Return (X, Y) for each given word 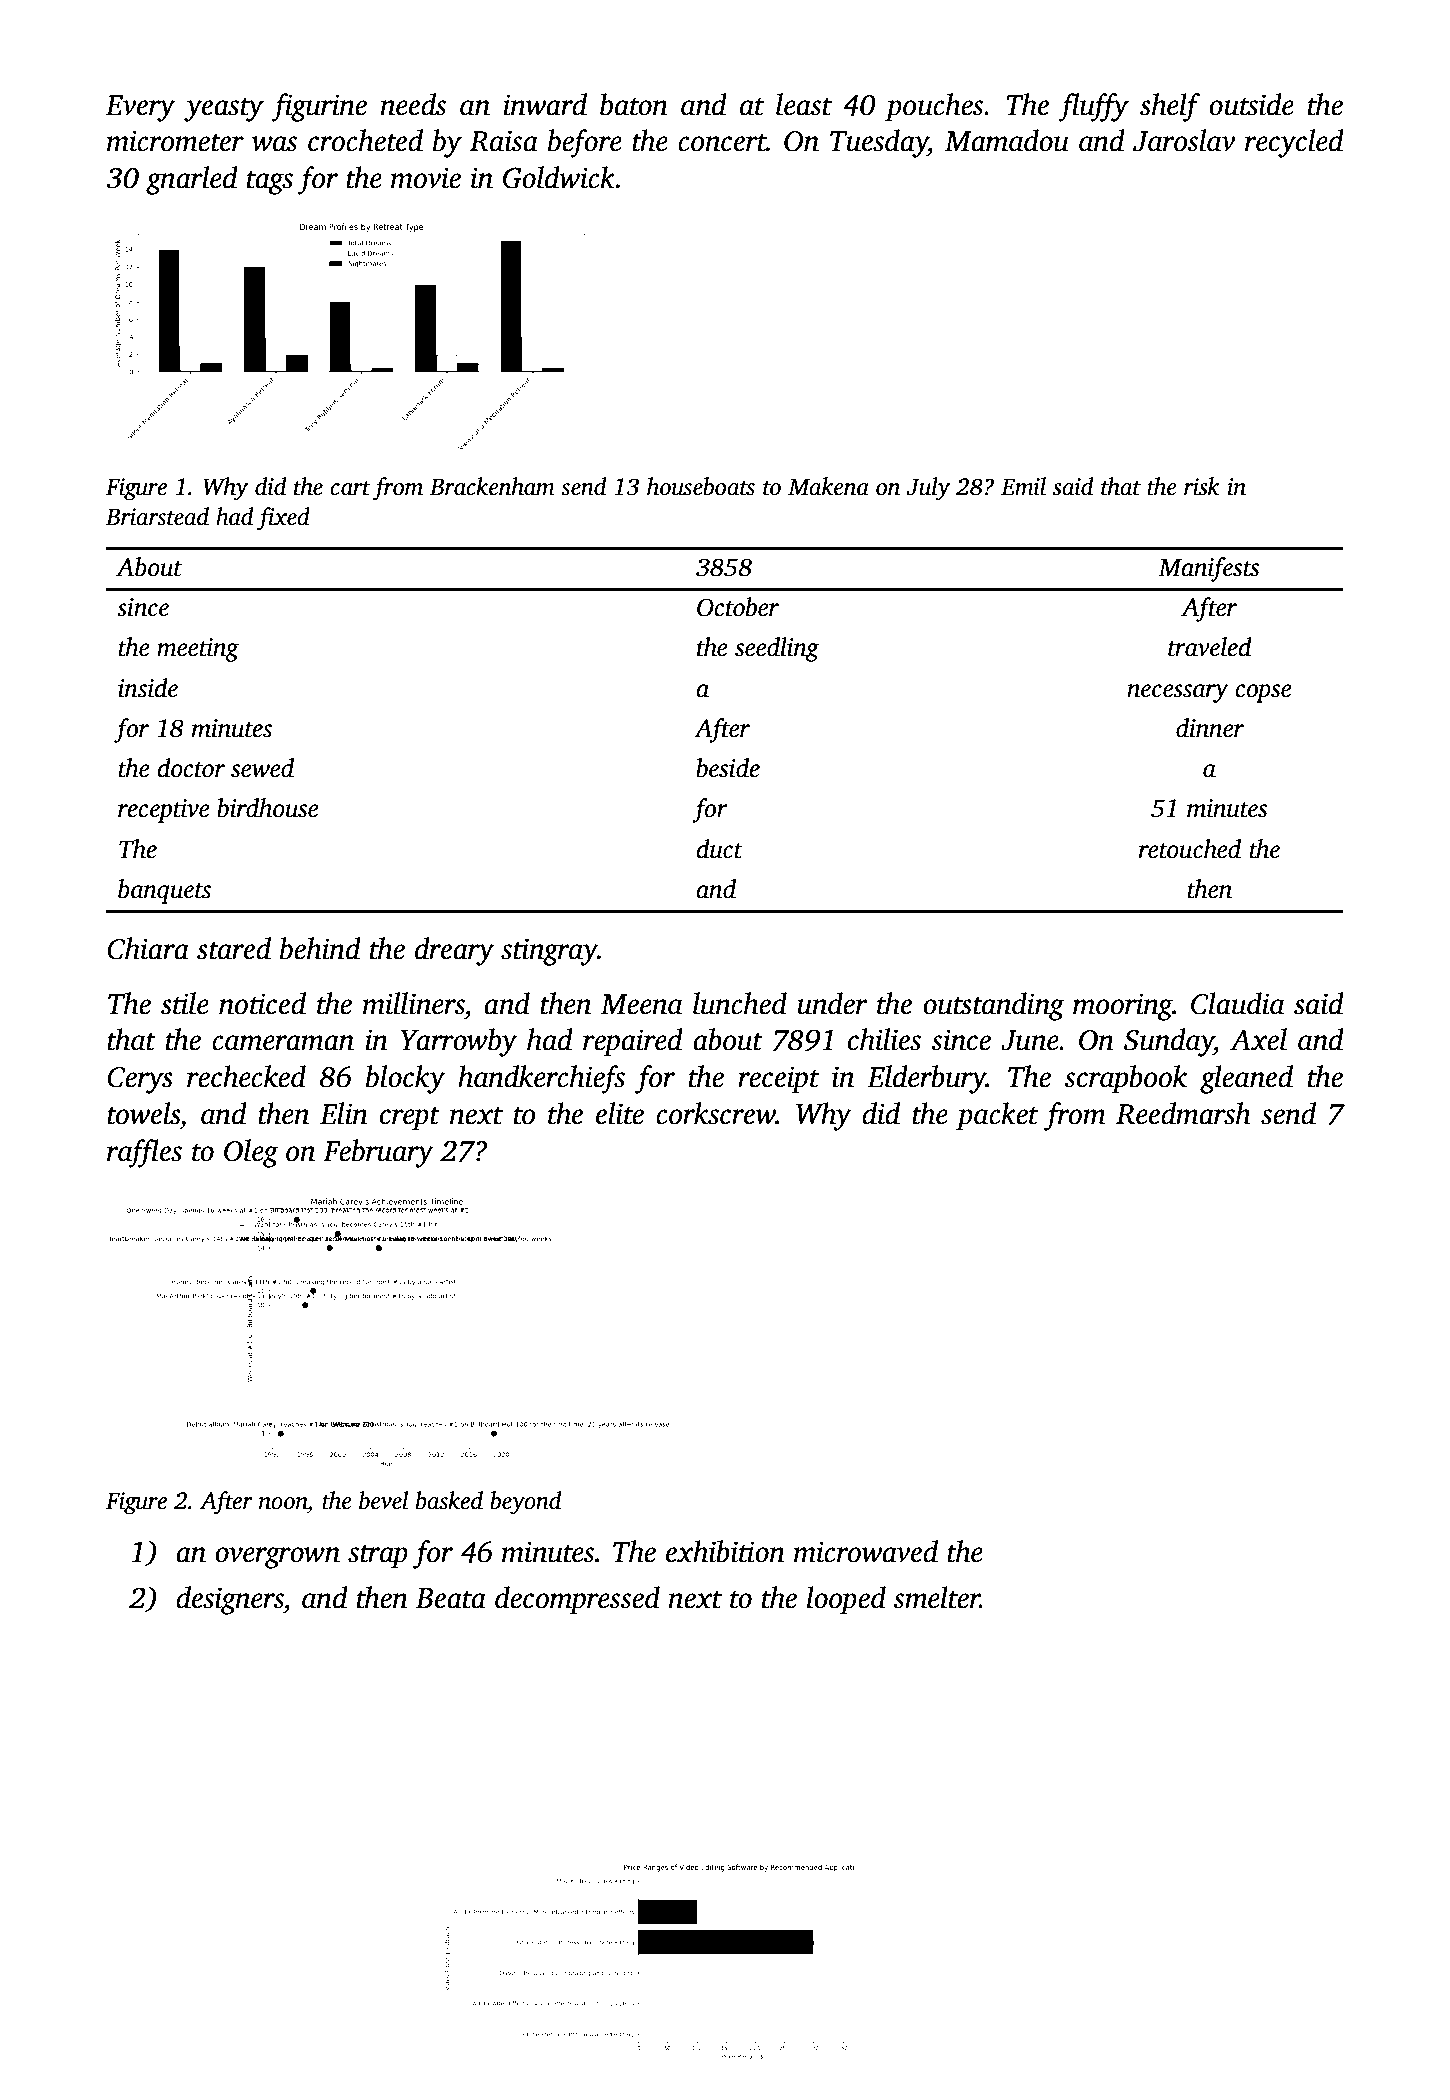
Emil (1023, 486)
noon (283, 1503)
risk (1202, 486)
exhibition (725, 1551)
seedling (777, 649)
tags (270, 183)
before (585, 143)
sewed (262, 768)
